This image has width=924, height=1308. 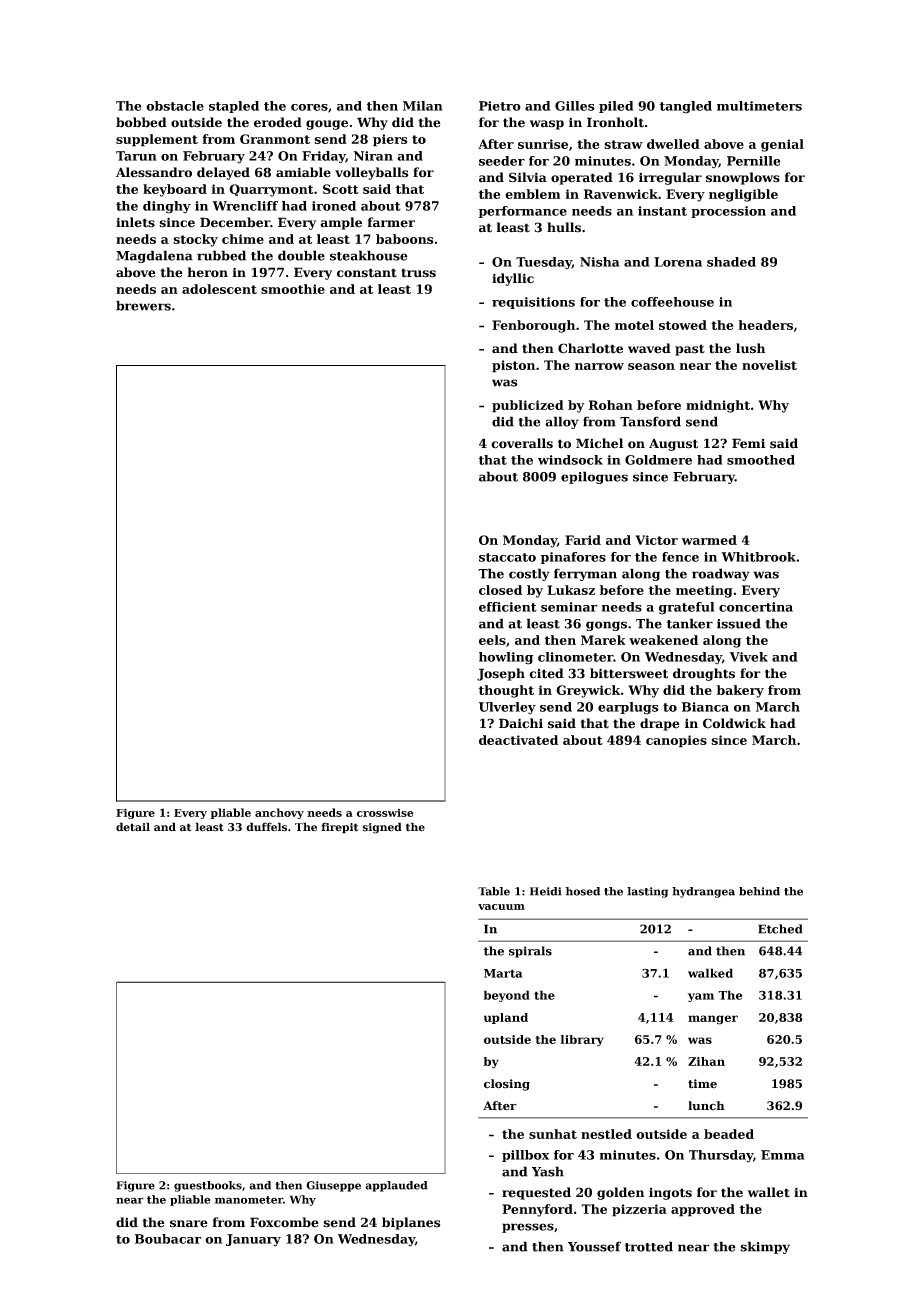 I want to click on Marek, so click(x=603, y=640).
